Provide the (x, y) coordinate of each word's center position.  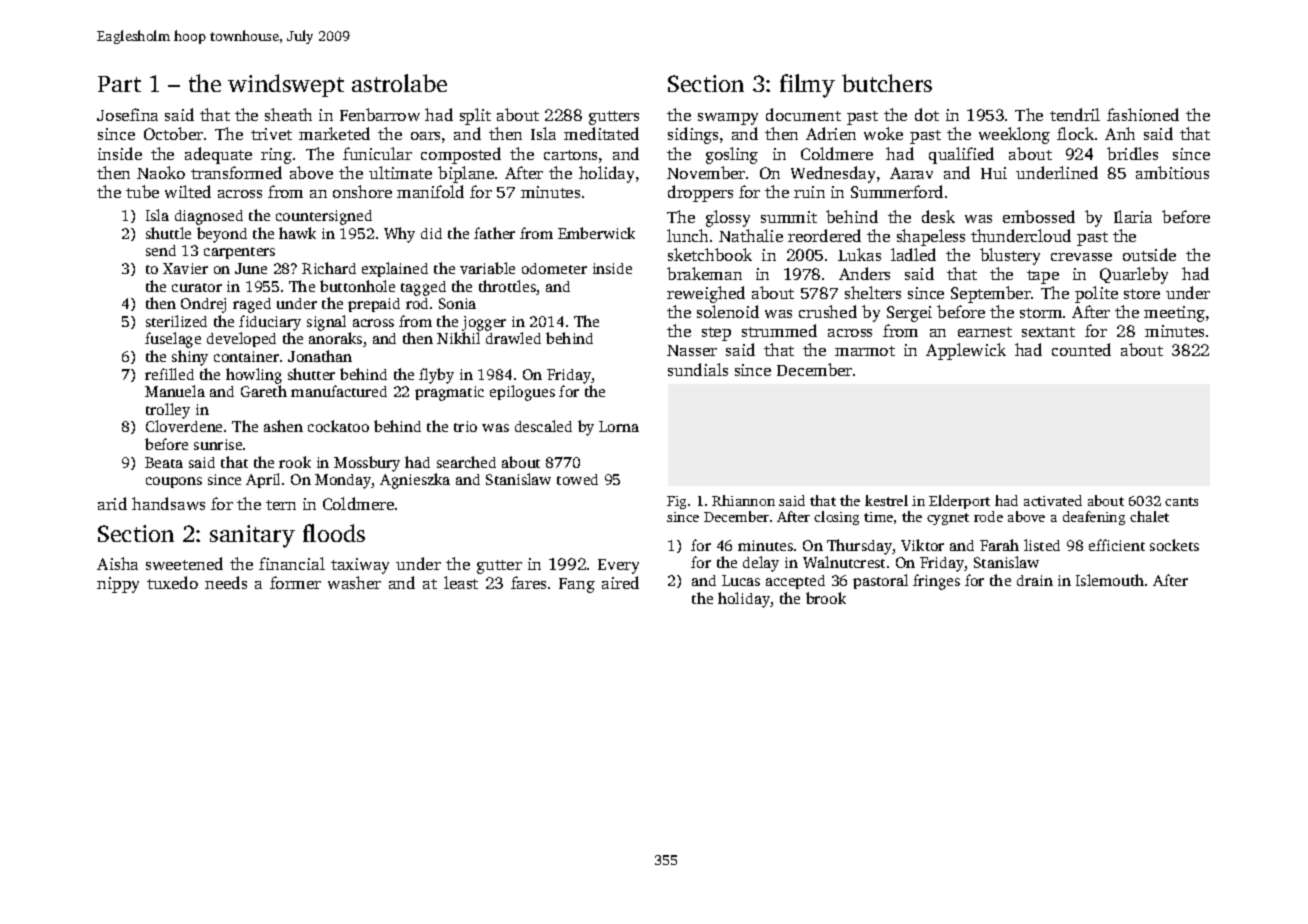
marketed (334, 133)
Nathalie (751, 235)
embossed (1039, 216)
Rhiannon (743, 500)
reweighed (706, 294)
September (991, 294)
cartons (570, 155)
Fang (577, 585)
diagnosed (209, 217)
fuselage (173, 340)
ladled (913, 254)
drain (1035, 580)
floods (334, 533)
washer (354, 582)
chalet (1149, 516)
